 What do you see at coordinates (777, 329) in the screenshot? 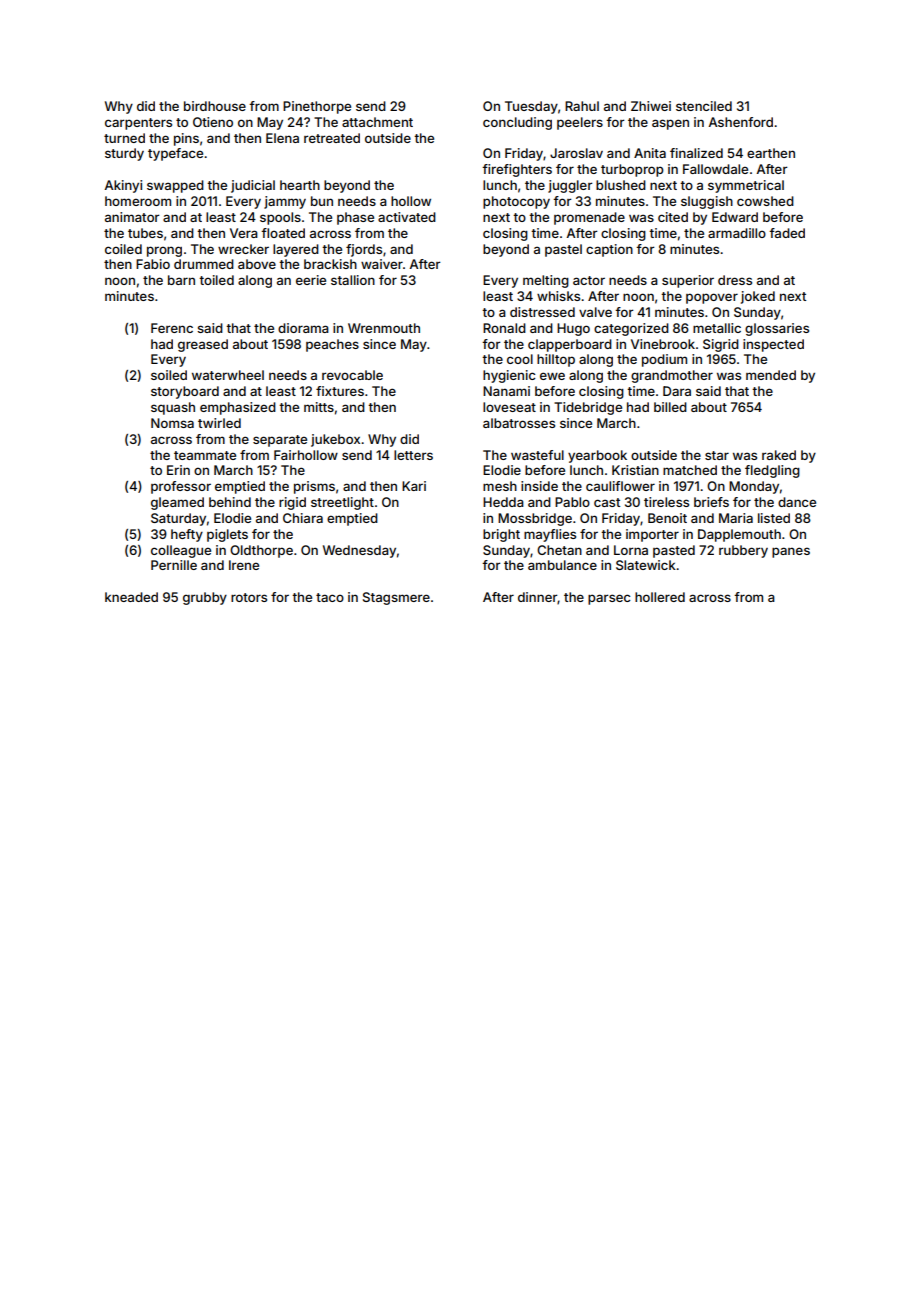
I see `glossaries` at bounding box center [777, 329].
